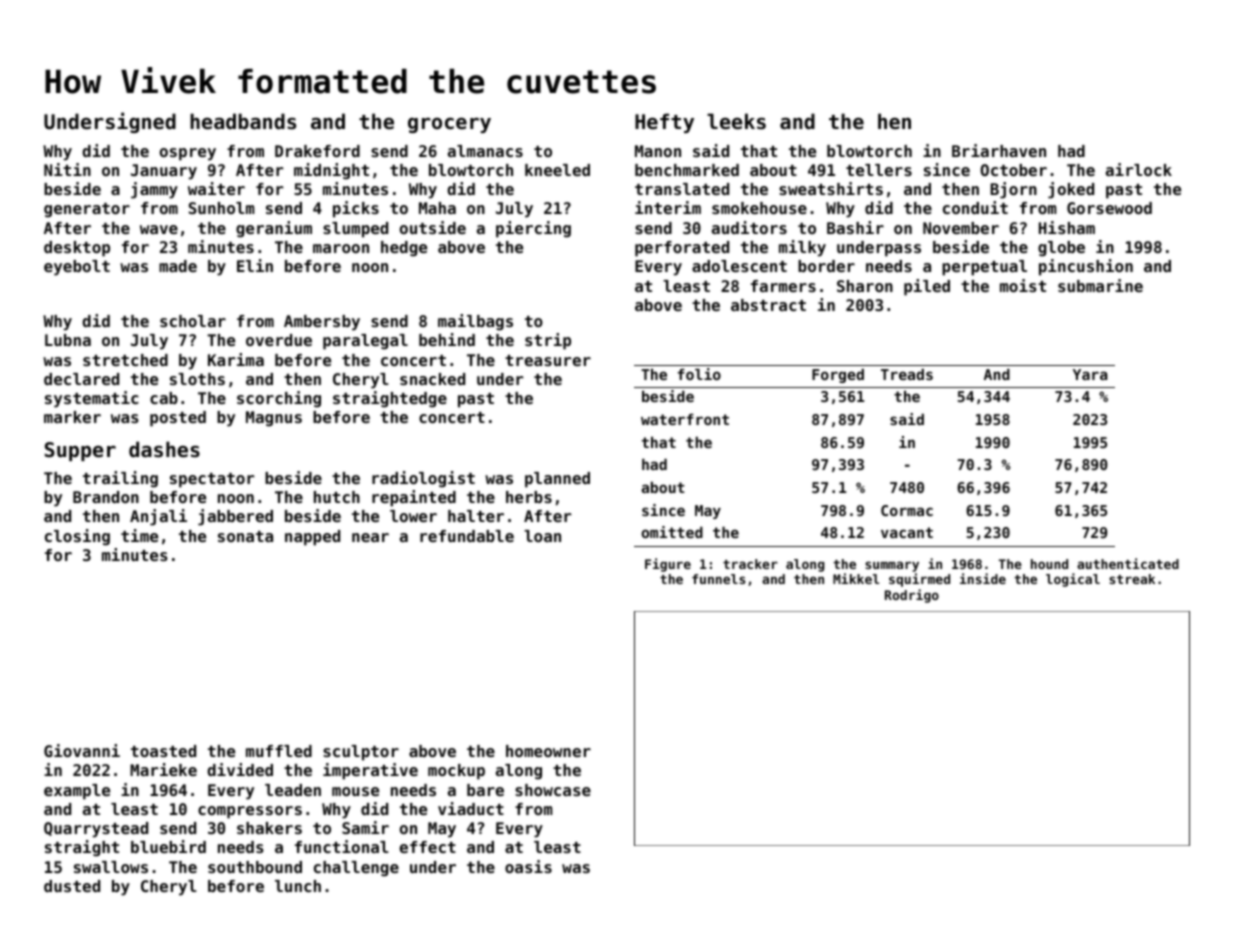 The image size is (1233, 952). Describe the element at coordinates (77, 792) in the screenshot. I see `example` at that location.
